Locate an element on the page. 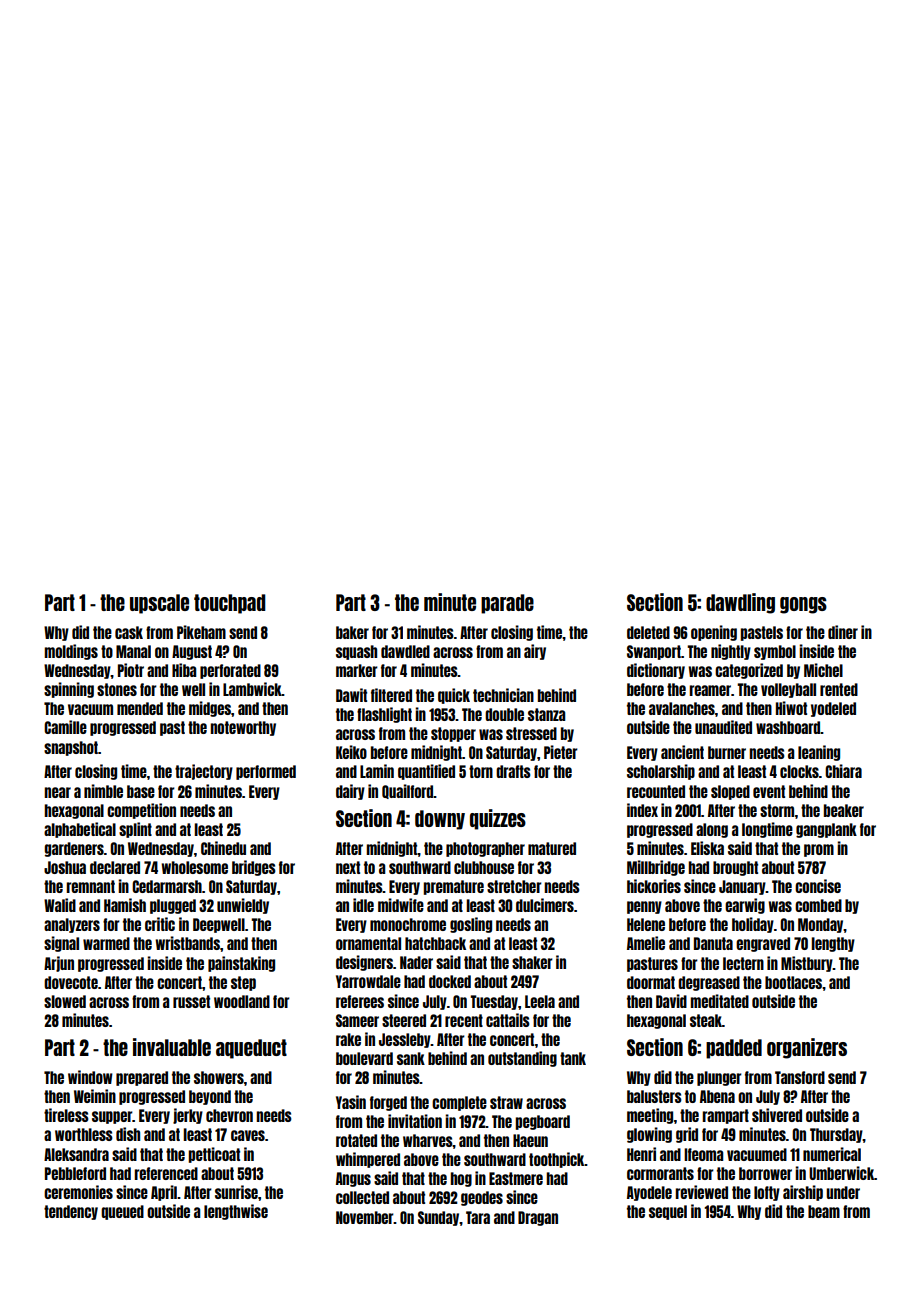 This page has width=924, height=1308. index is located at coordinates (642, 810).
